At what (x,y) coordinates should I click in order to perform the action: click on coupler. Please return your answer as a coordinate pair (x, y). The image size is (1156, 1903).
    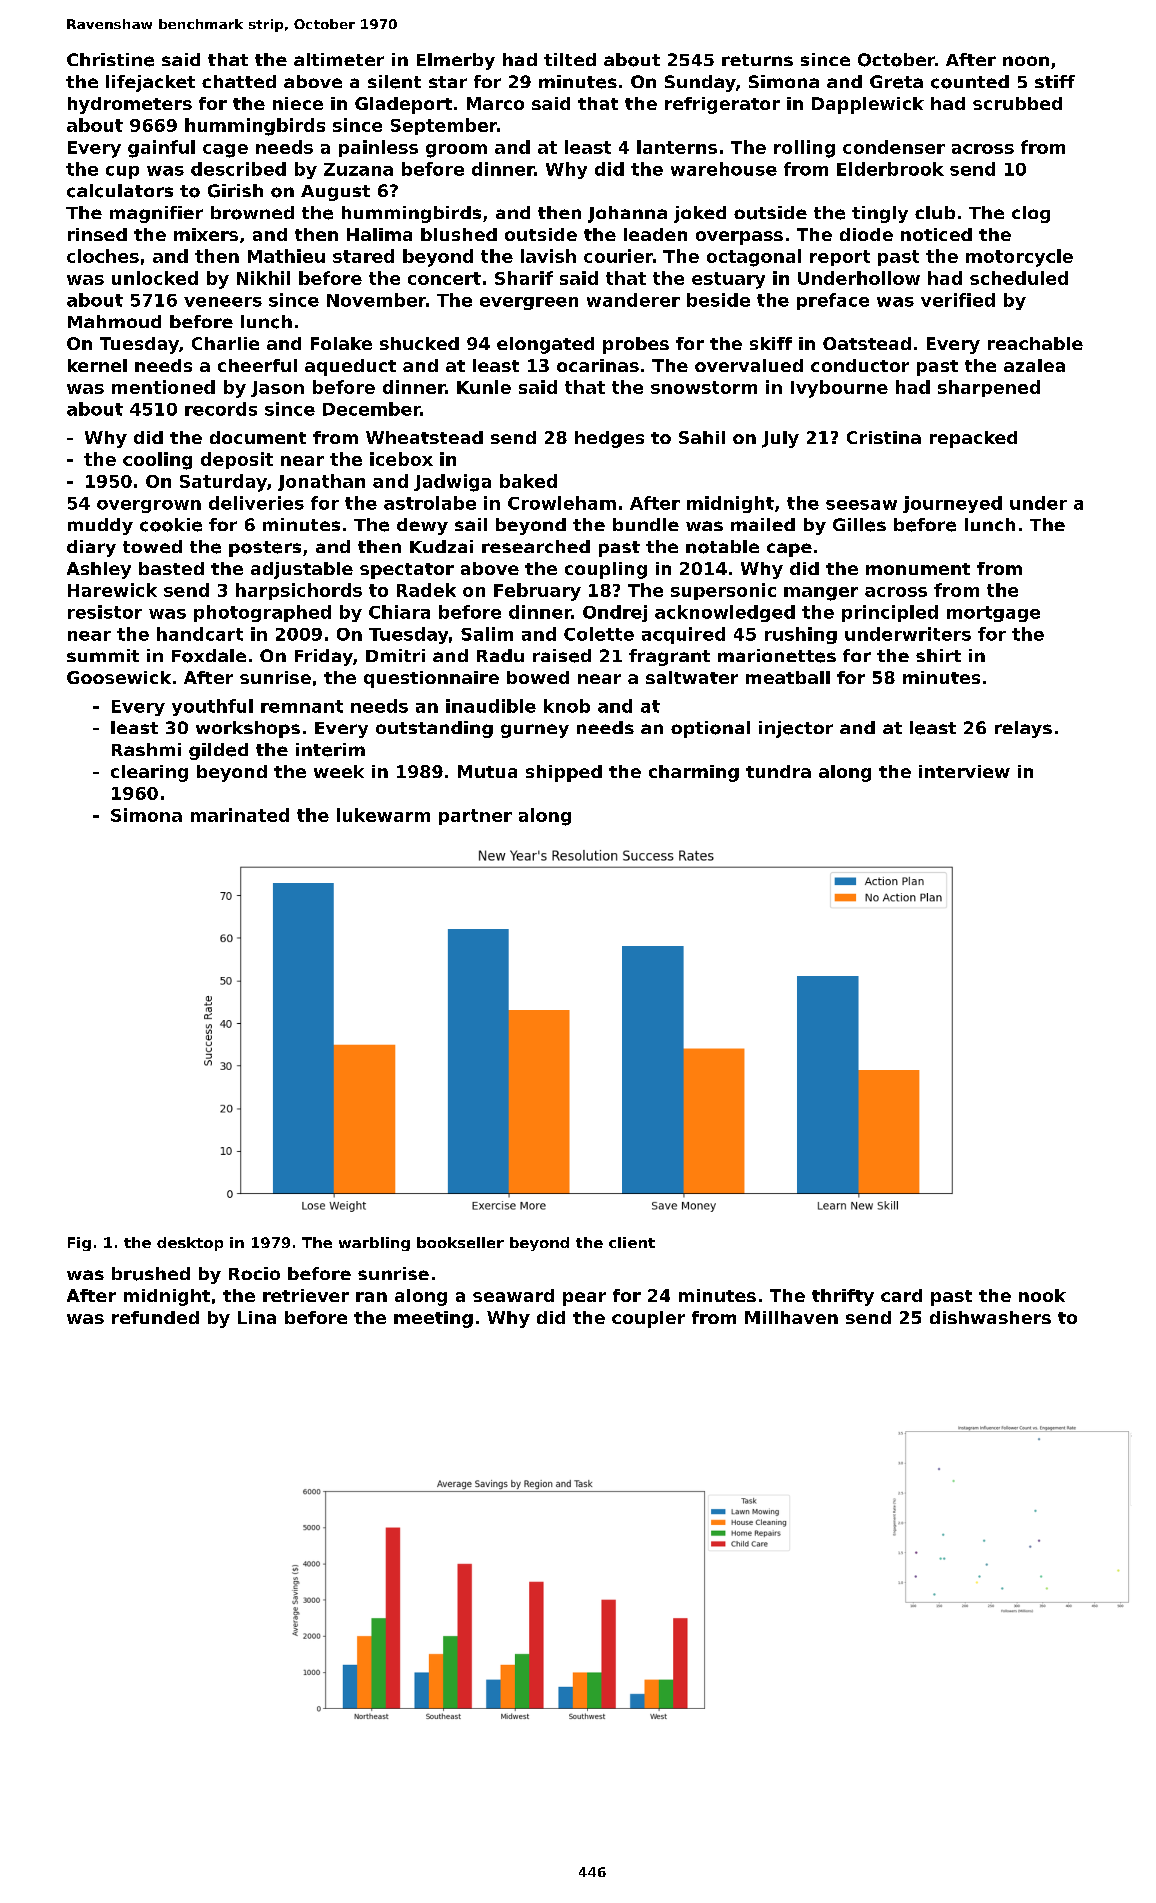
    Looking at the image, I should click on (648, 1319).
